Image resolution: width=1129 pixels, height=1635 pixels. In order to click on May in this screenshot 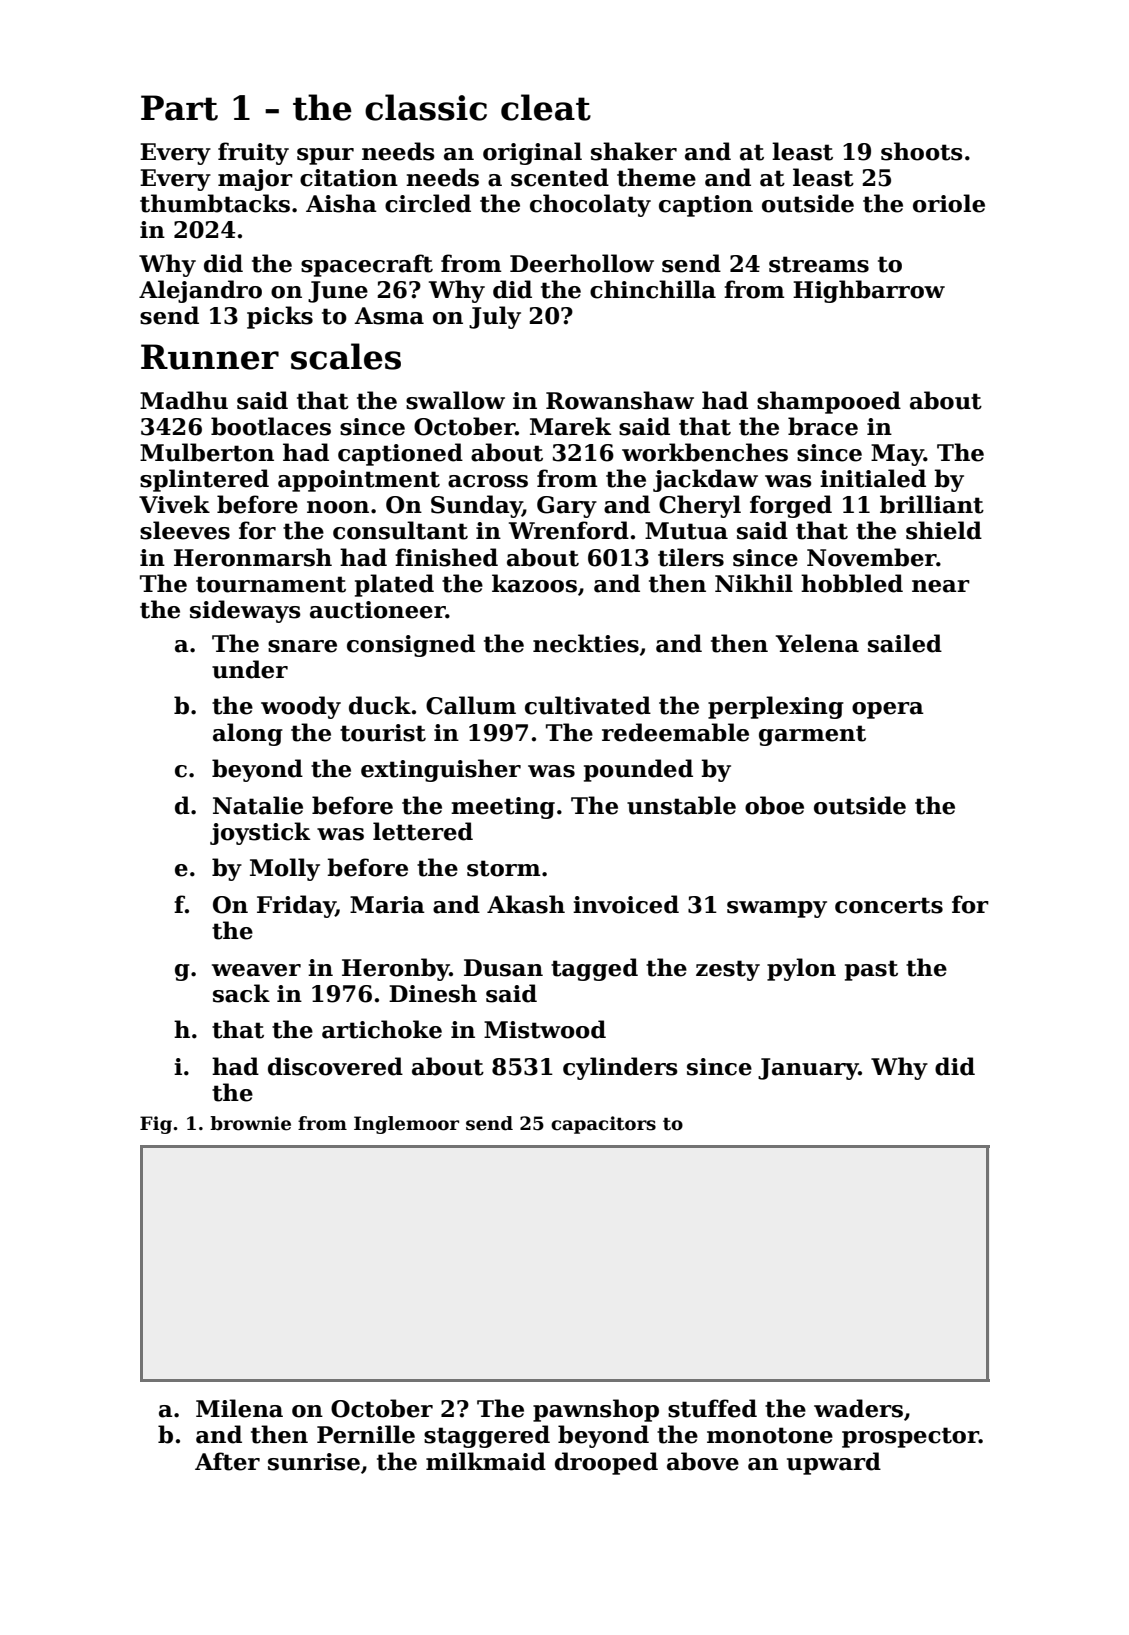, I will do `click(897, 455)`.
